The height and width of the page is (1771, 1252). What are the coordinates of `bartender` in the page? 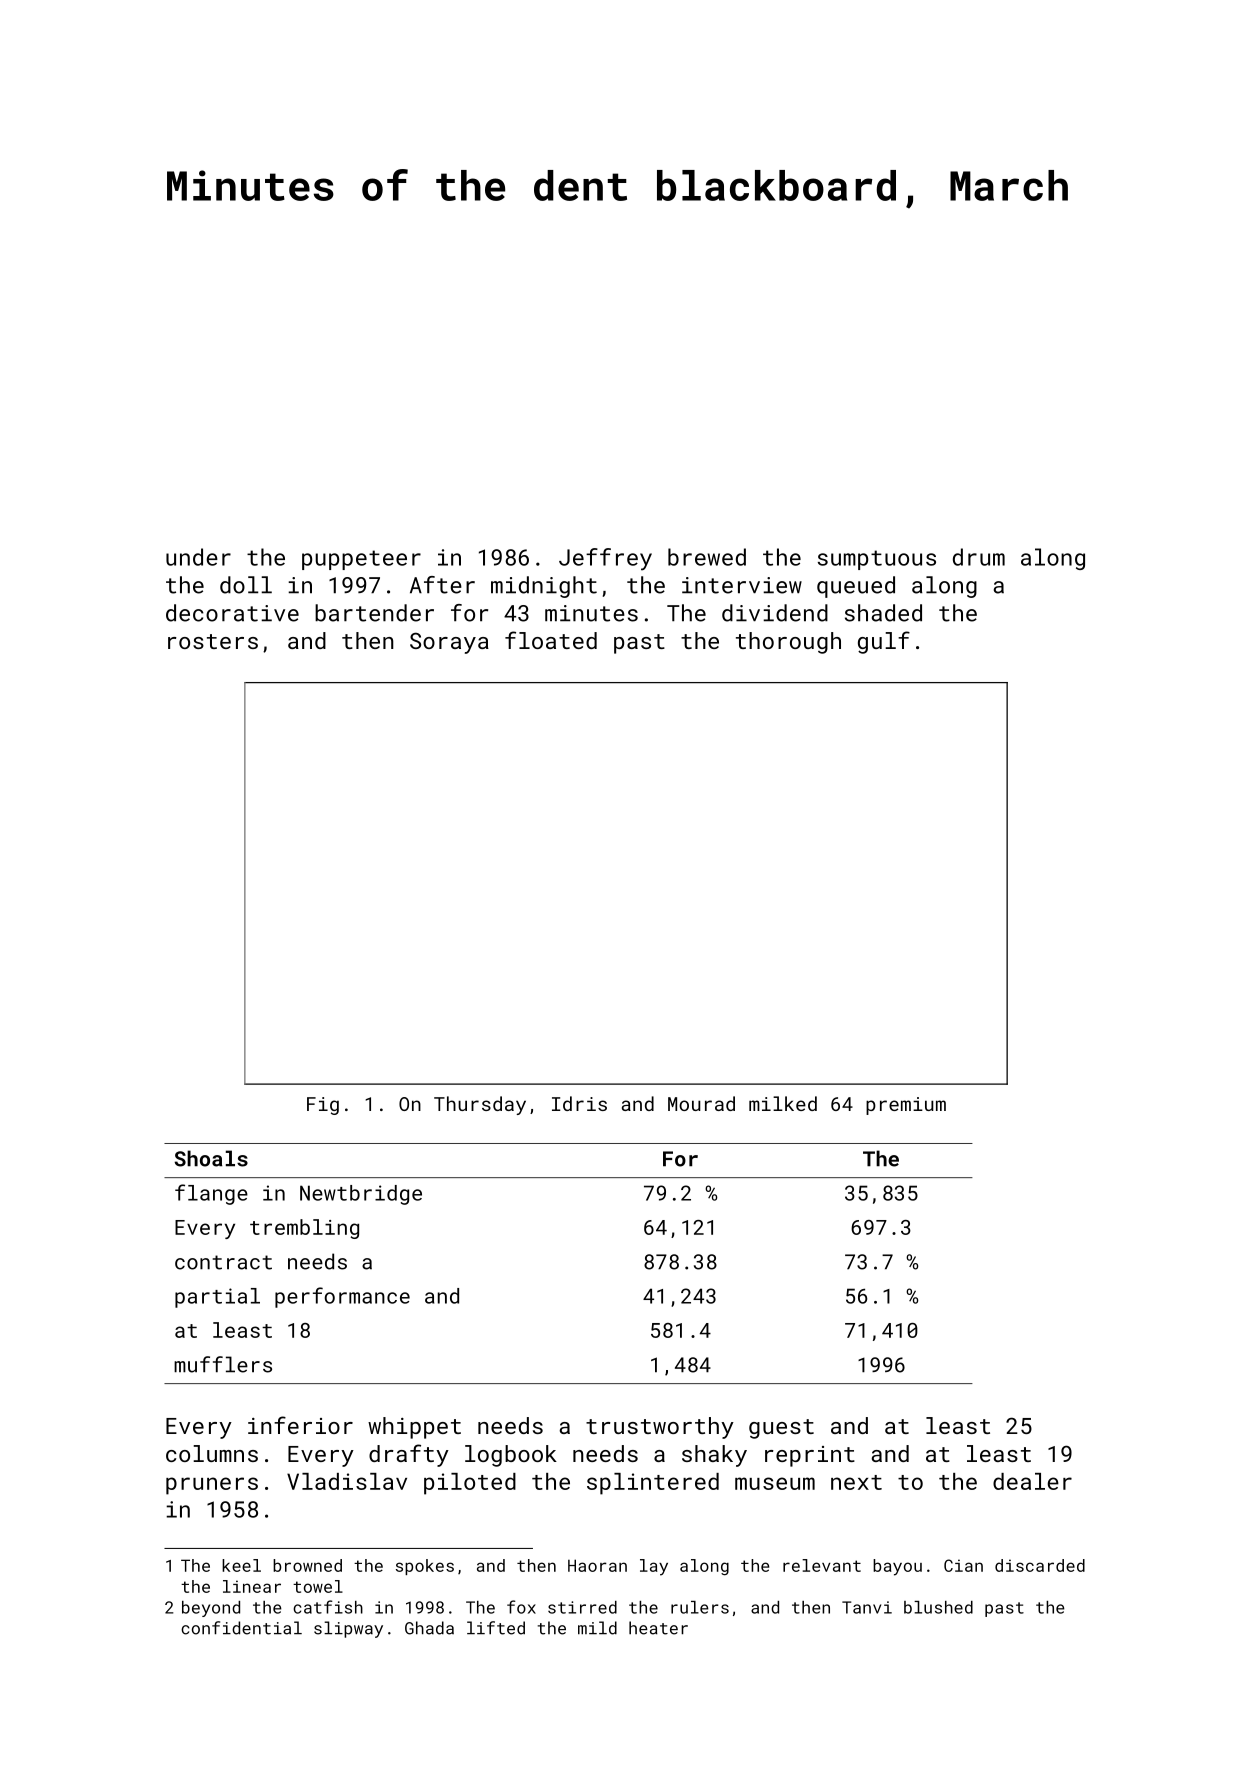 It's located at (374, 613).
